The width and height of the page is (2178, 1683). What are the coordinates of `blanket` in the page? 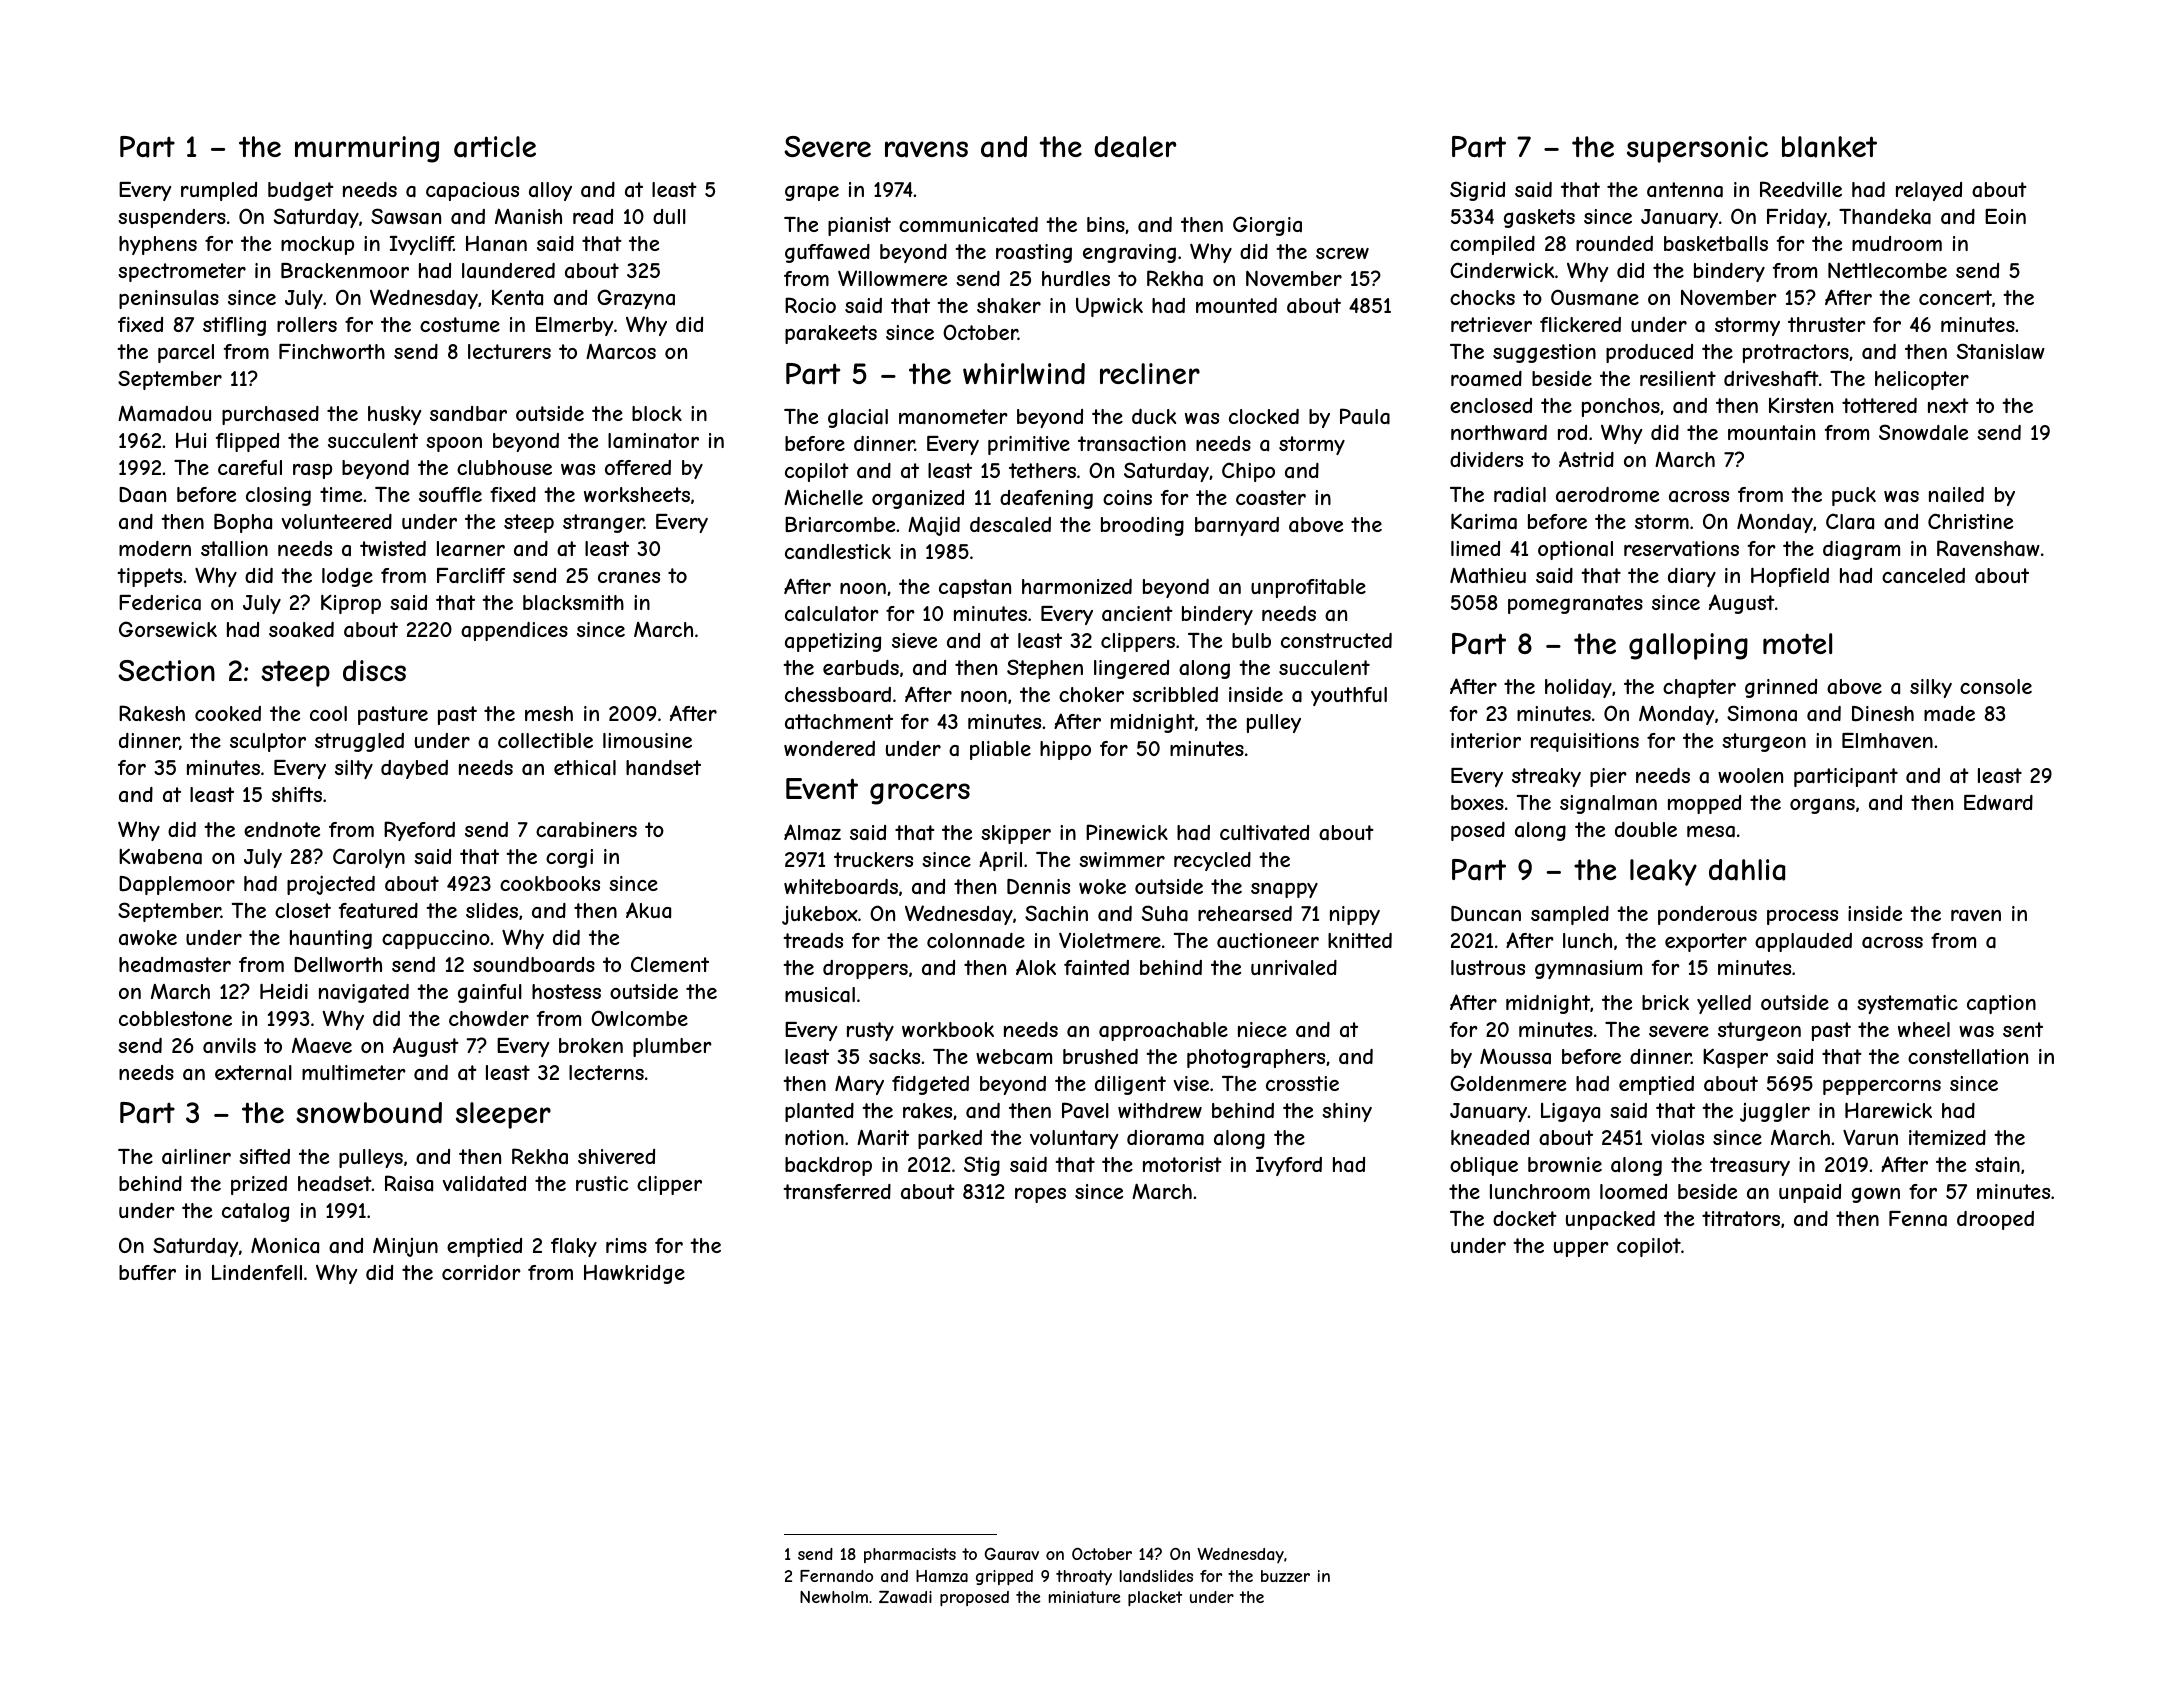 It's located at (1829, 147).
